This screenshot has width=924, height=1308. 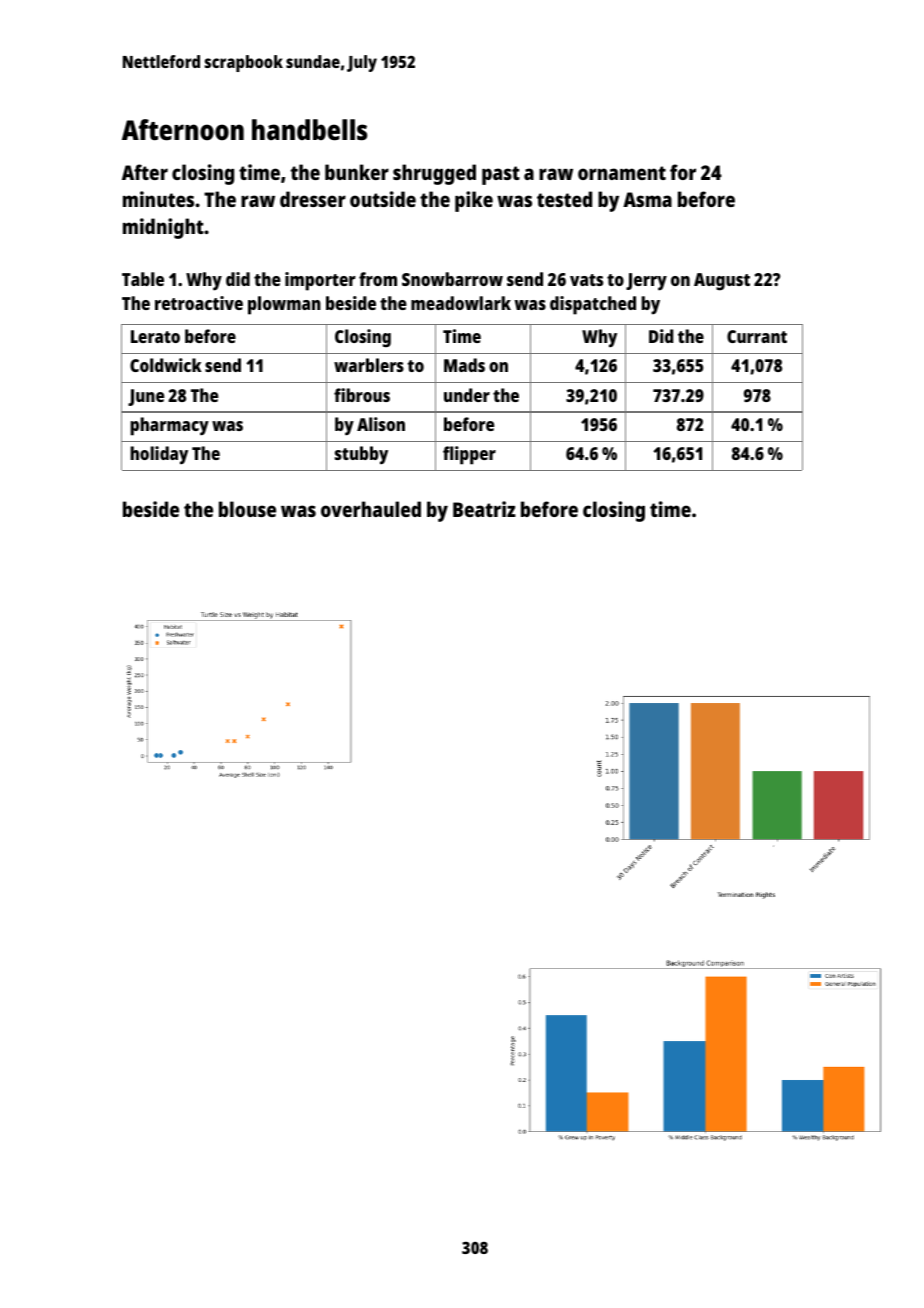 I want to click on handbells, so click(x=309, y=130).
